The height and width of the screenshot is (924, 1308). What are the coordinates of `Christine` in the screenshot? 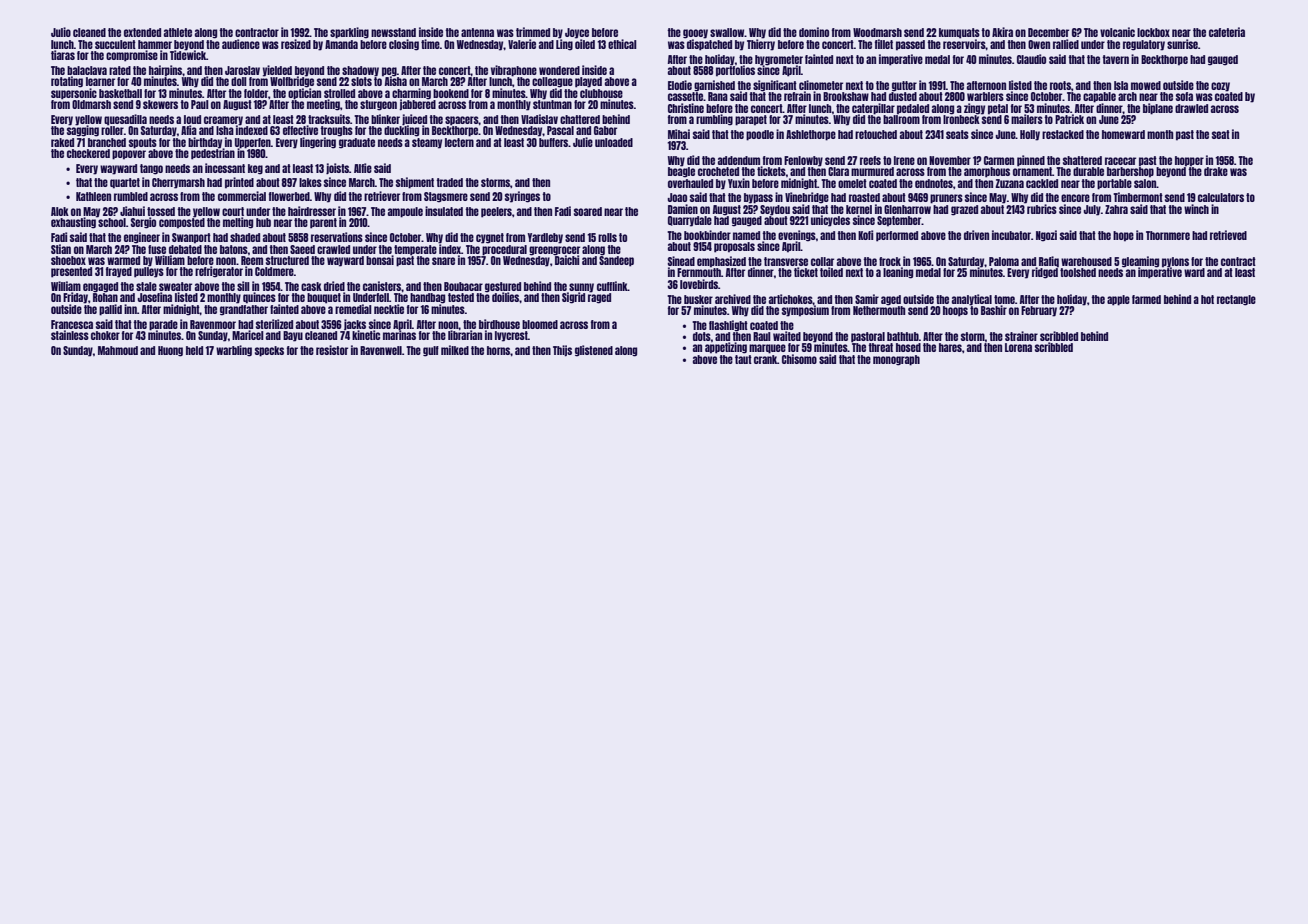 It's located at (686, 108).
